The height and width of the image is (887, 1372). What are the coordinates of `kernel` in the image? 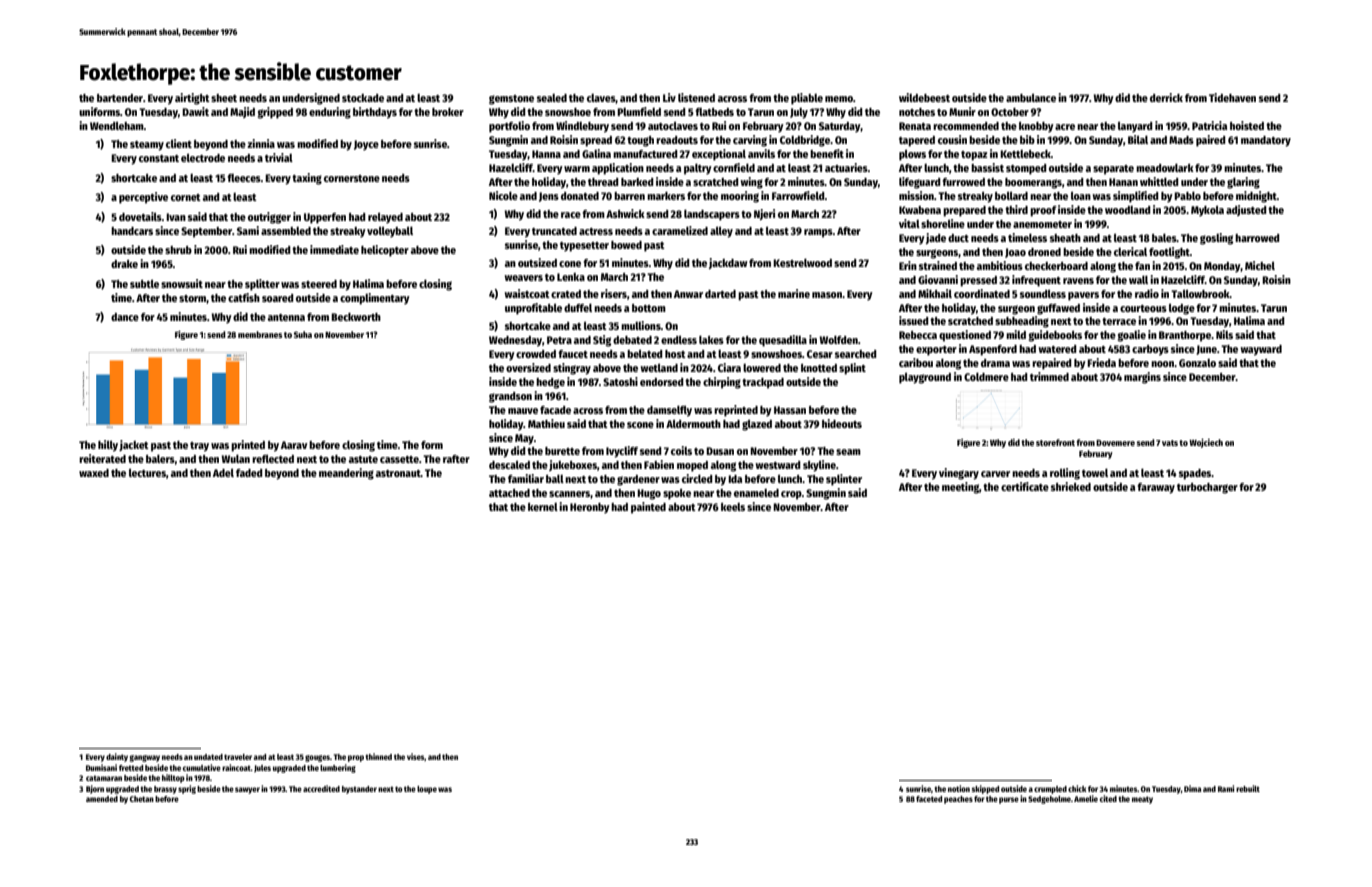 It's located at (543, 507).
